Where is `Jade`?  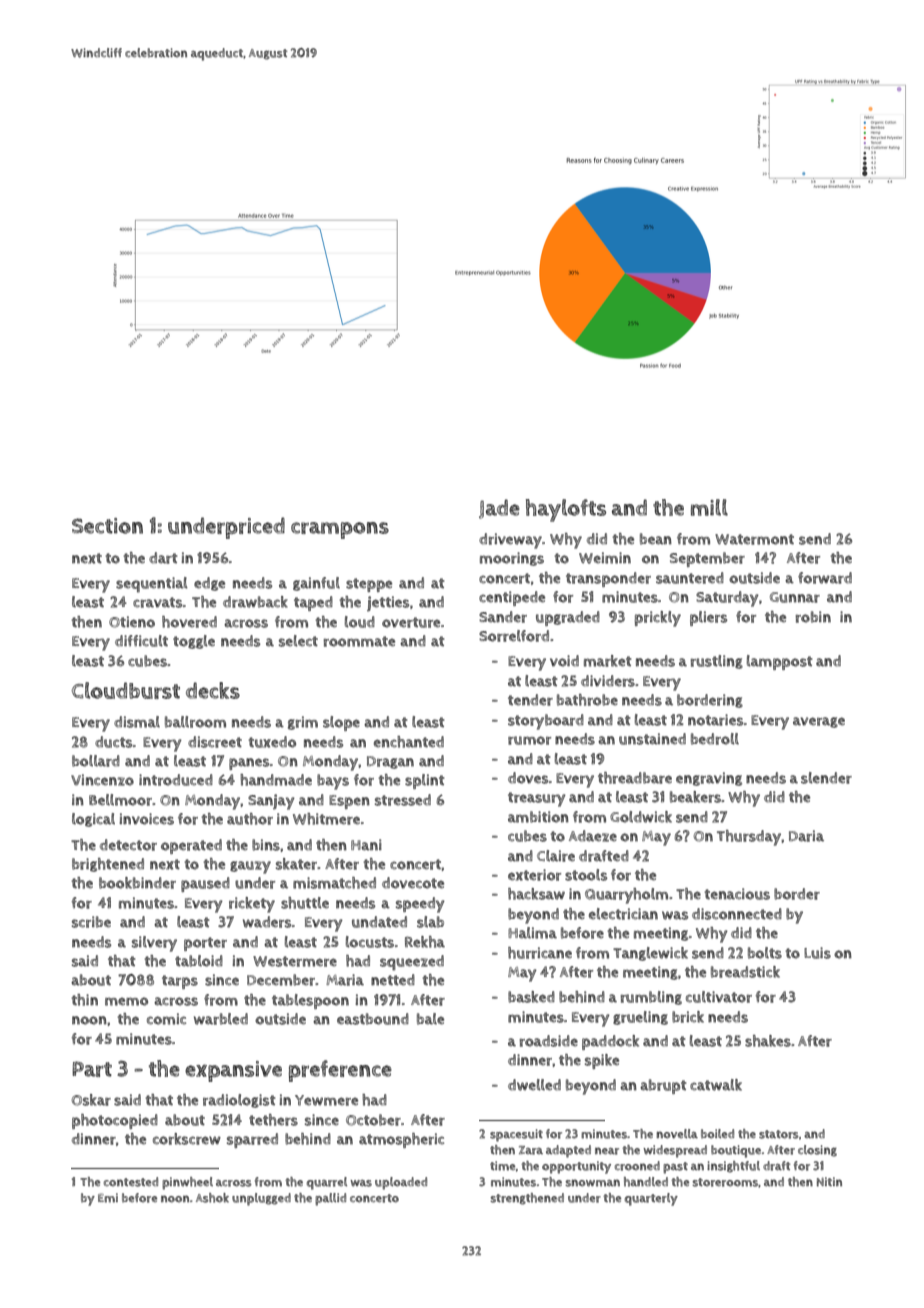 Jade is located at coordinates (499, 509).
